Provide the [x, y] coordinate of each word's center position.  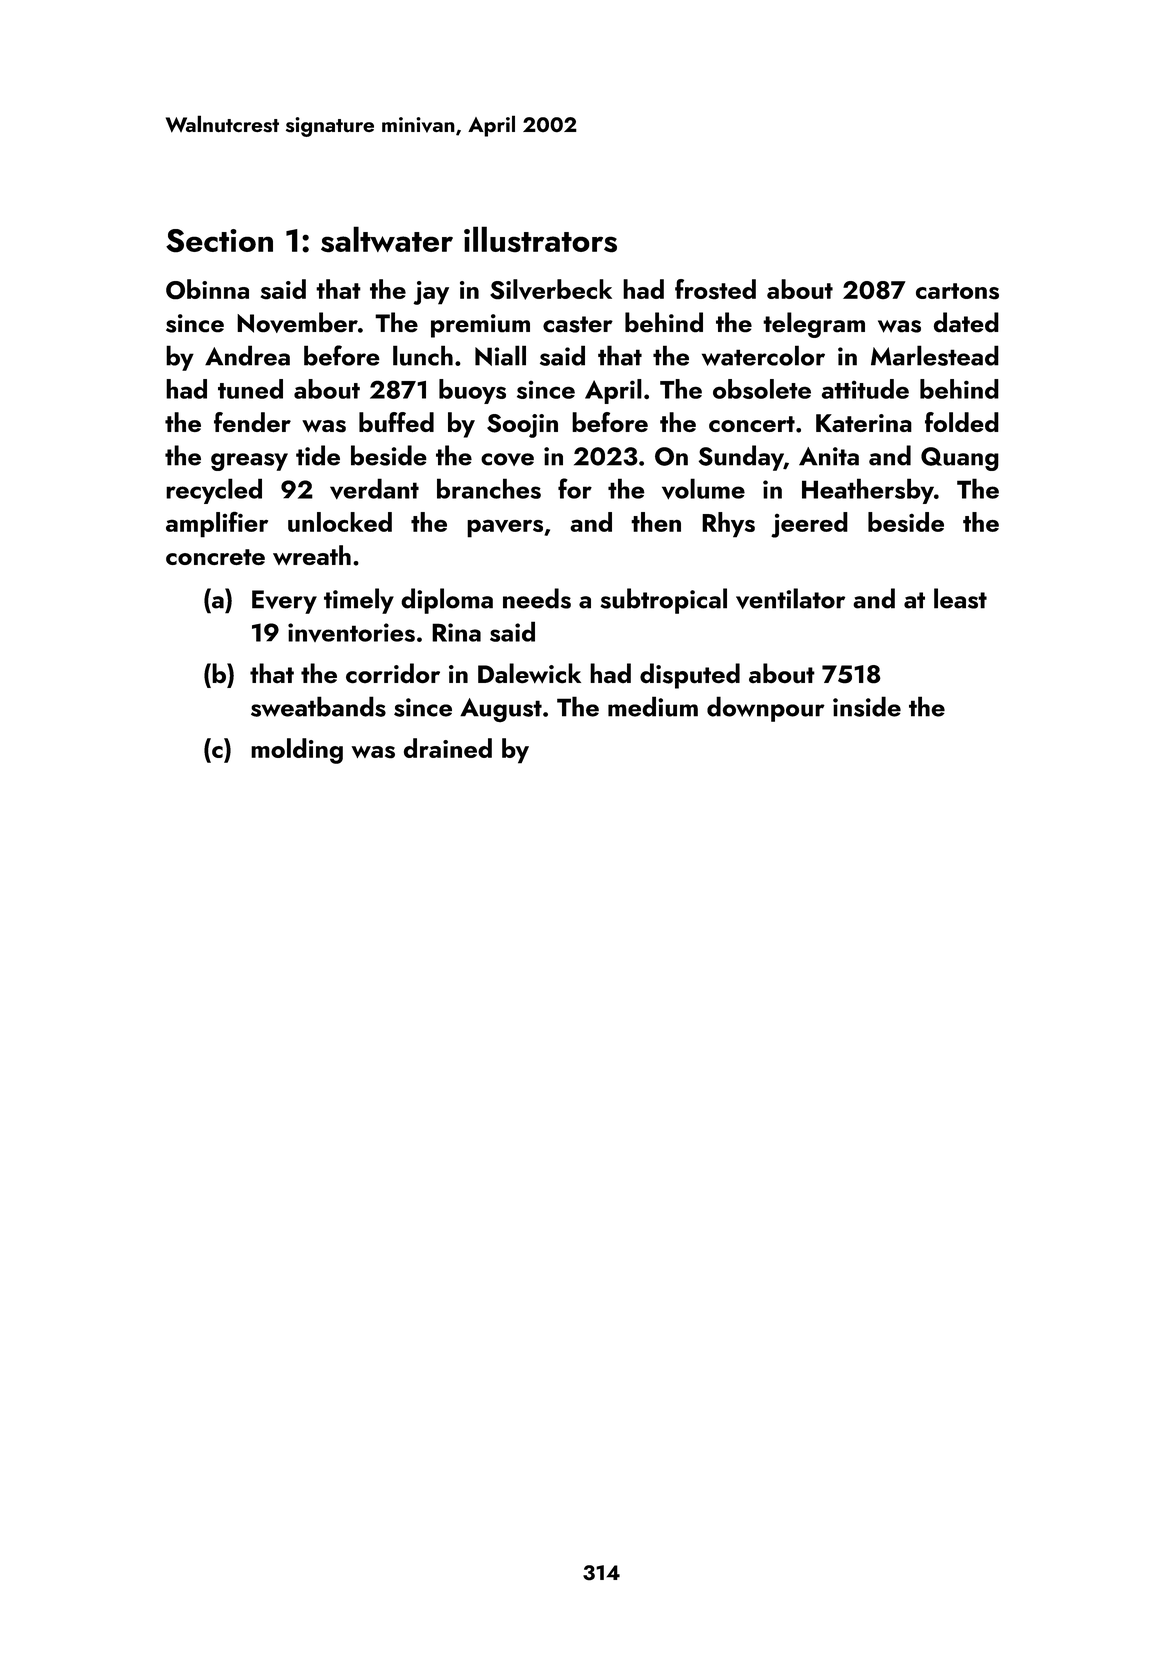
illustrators [540, 239]
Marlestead [935, 355]
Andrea [247, 355]
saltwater [387, 239]
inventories [351, 632]
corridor [393, 673]
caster [578, 324]
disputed [690, 676]
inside [867, 706]
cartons [957, 291]
